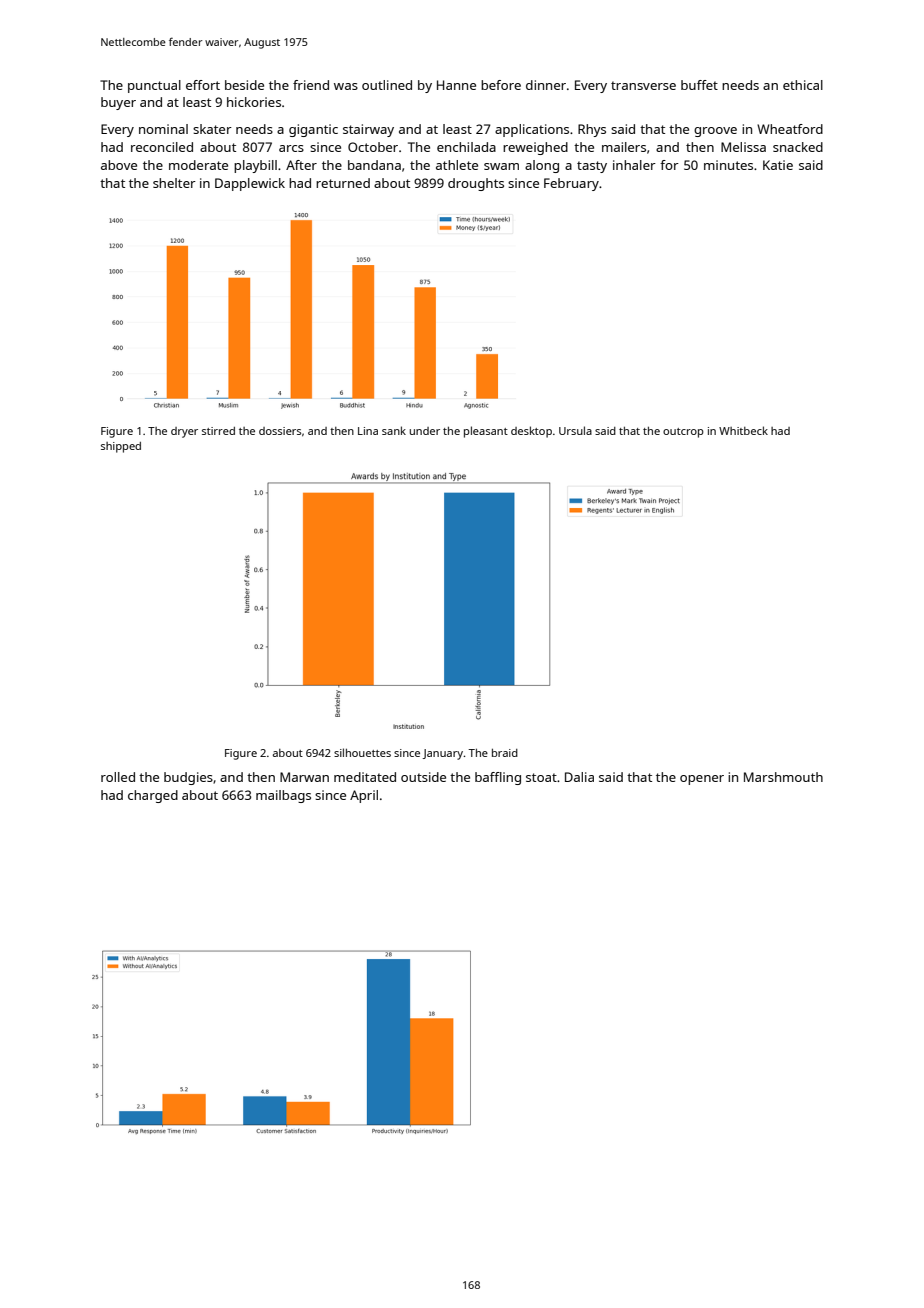  What do you see at coordinates (531, 432) in the screenshot?
I see `desktop` at bounding box center [531, 432].
